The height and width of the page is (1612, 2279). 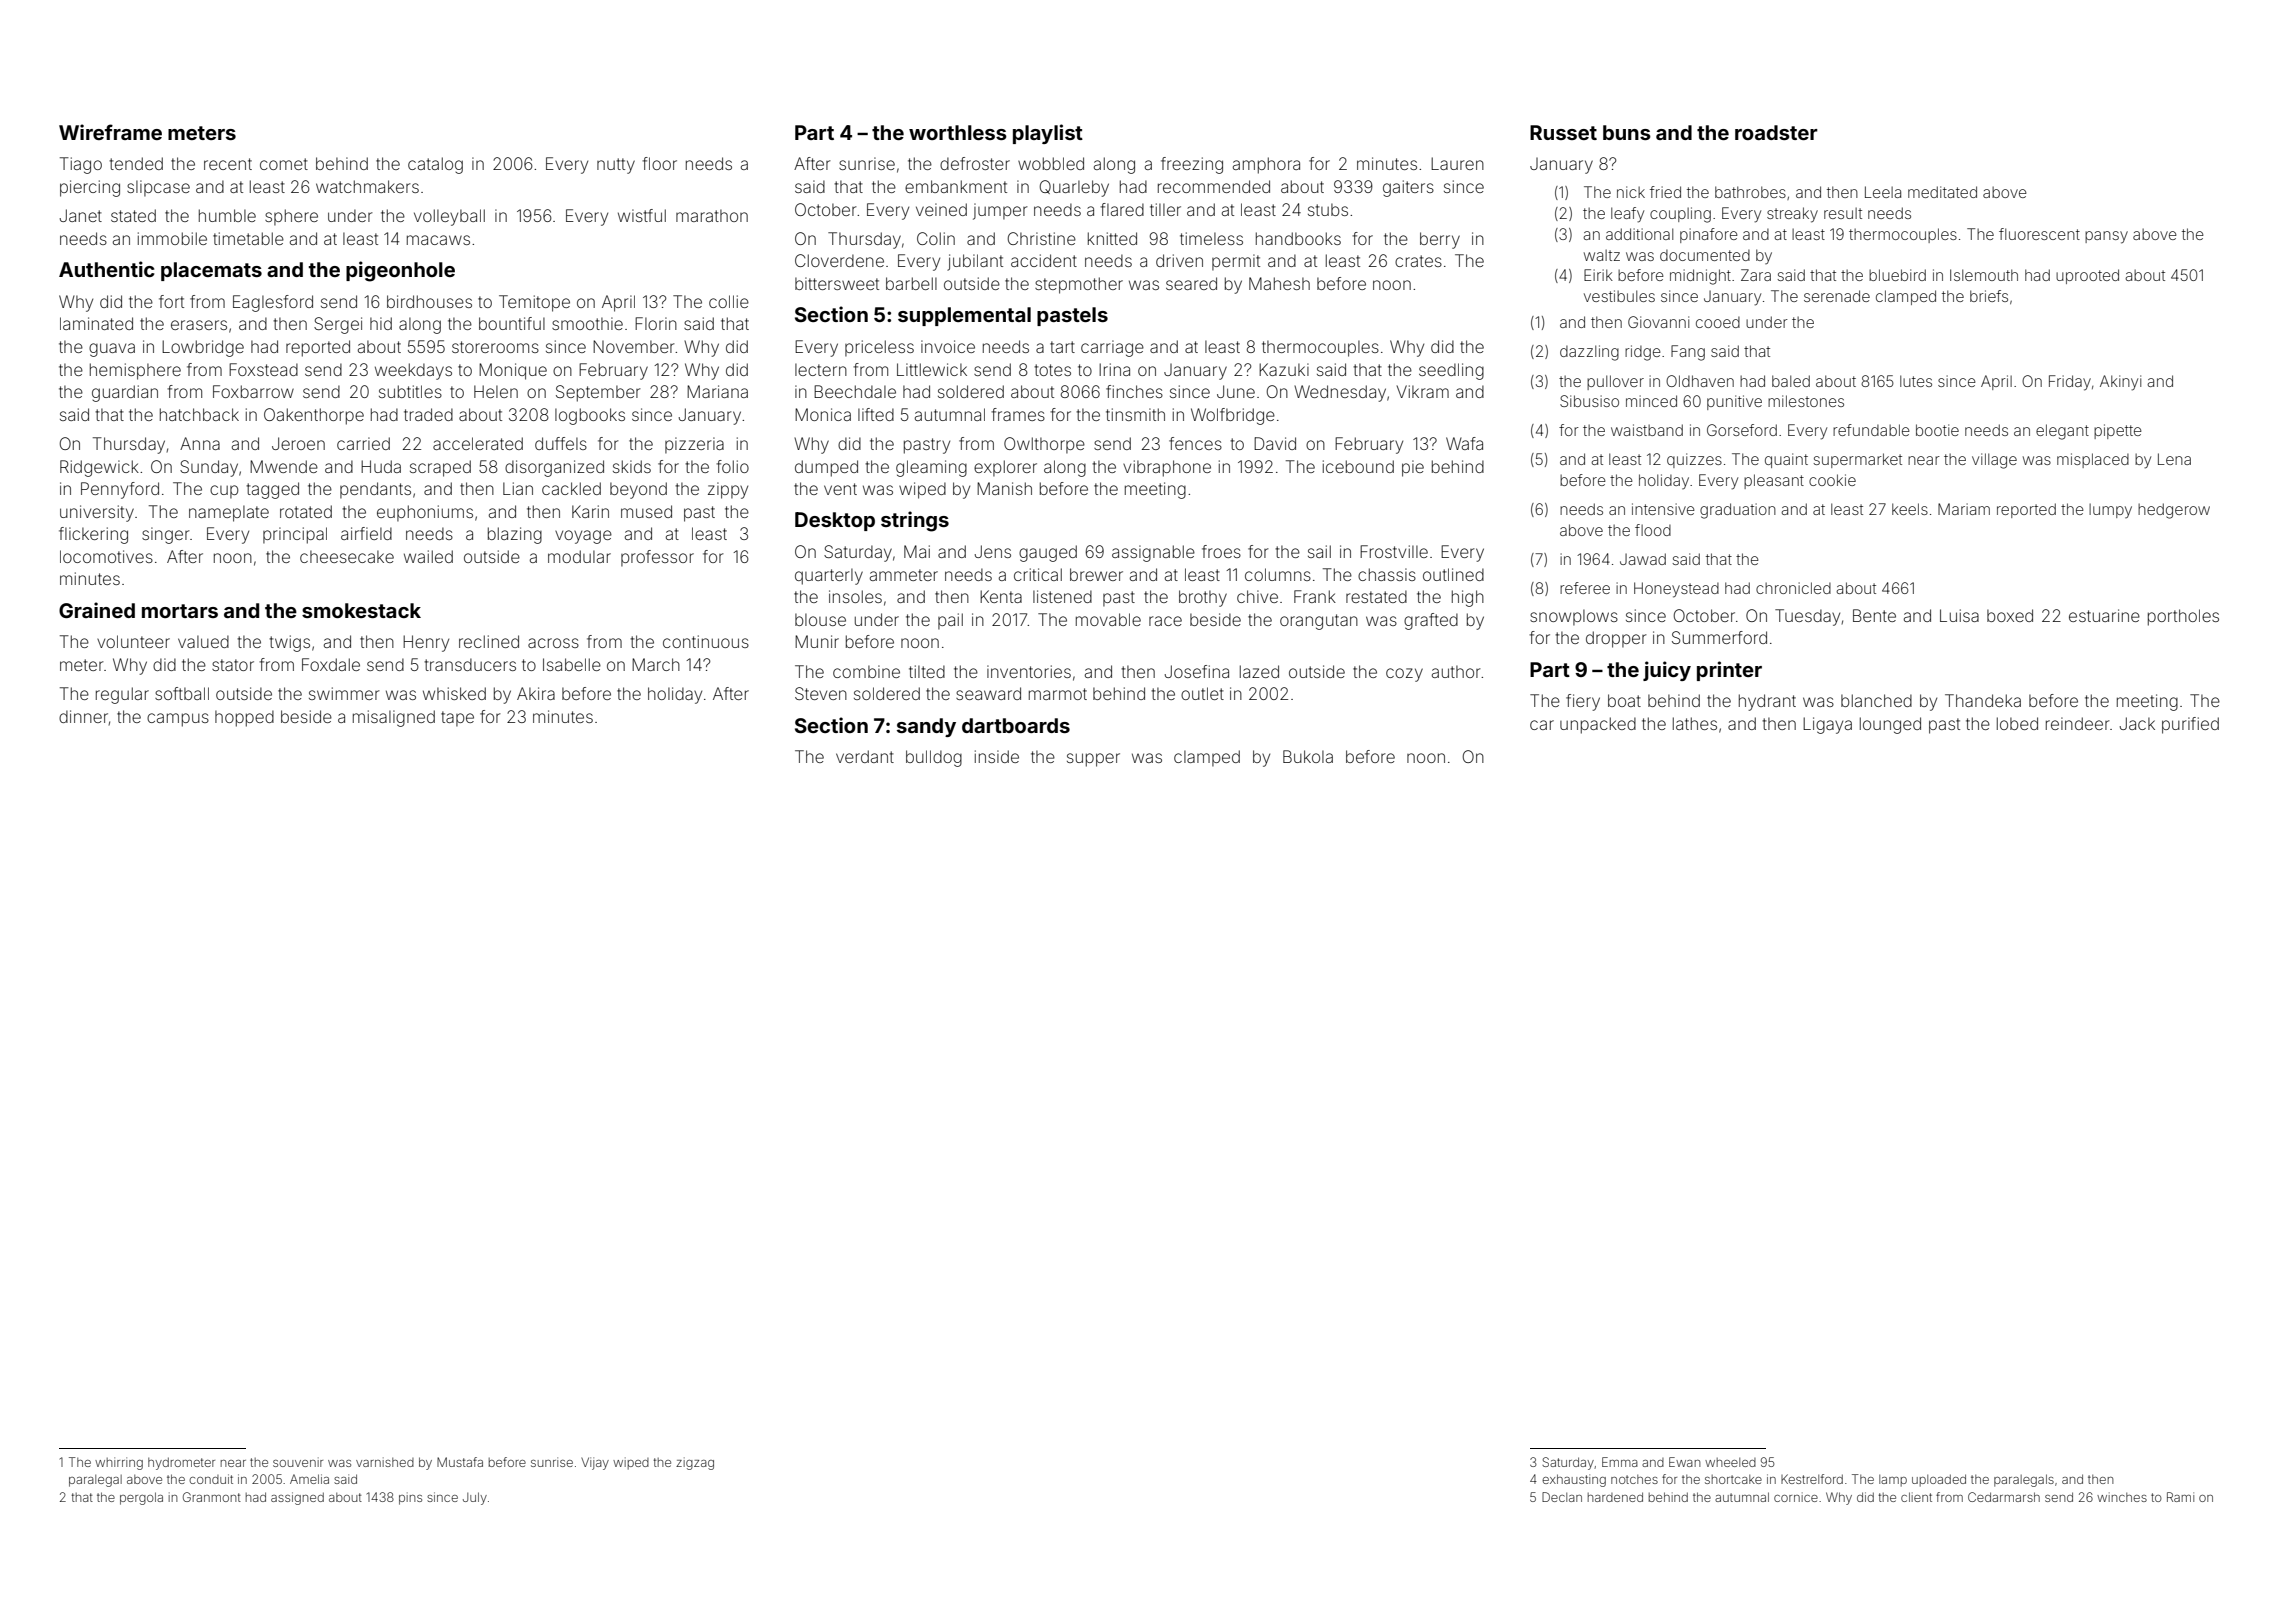 I want to click on hopped, so click(x=244, y=718).
